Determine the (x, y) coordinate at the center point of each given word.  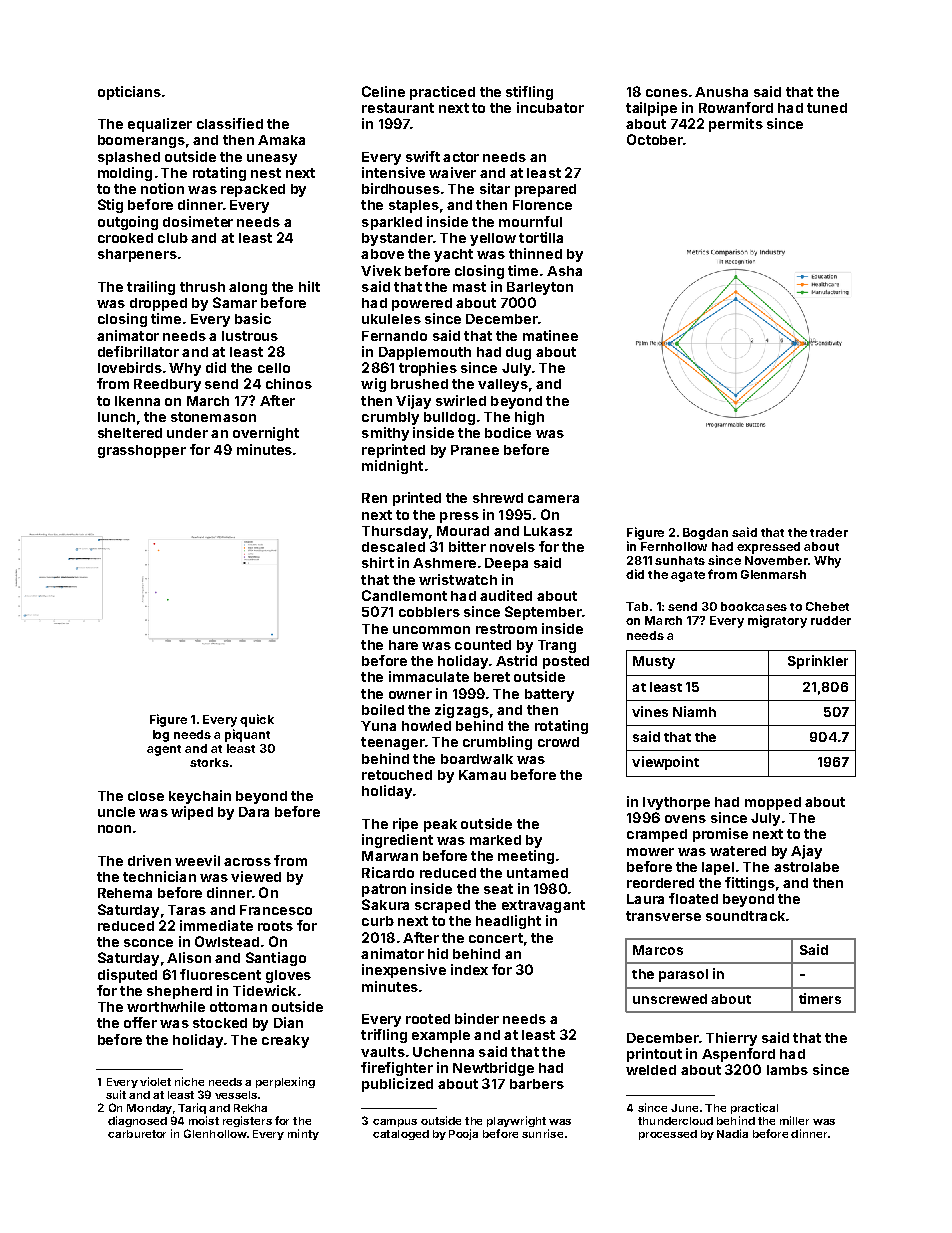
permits (736, 125)
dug (518, 353)
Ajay (806, 852)
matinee (550, 335)
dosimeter (198, 221)
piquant (247, 735)
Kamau (482, 775)
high (529, 418)
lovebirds (130, 367)
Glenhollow (215, 1133)
